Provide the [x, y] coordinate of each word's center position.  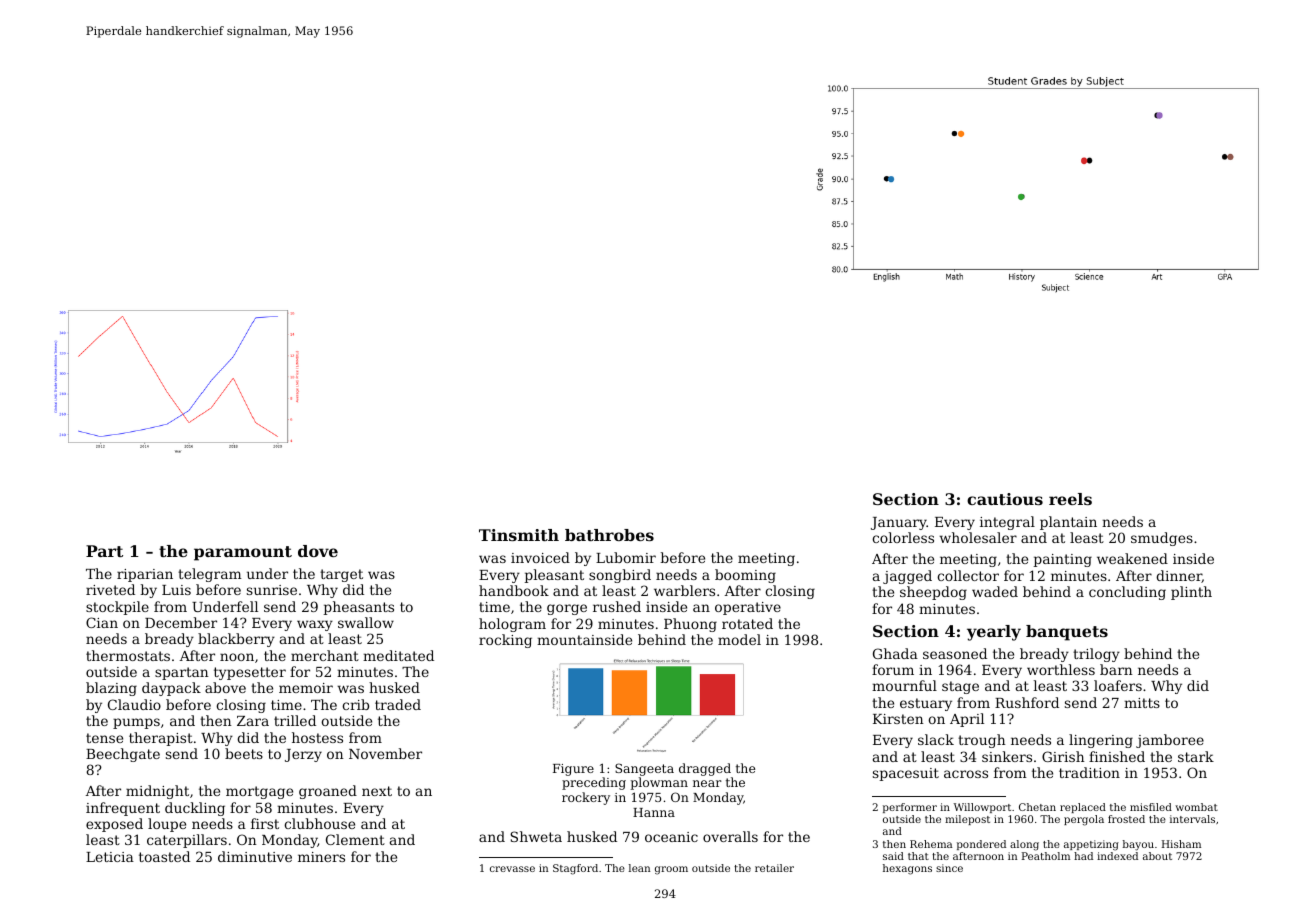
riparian [145, 575]
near [707, 783]
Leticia [110, 857]
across [966, 774]
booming [745, 576]
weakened [1132, 558]
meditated [398, 655]
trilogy [1096, 655]
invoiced [540, 557]
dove [318, 551]
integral [1007, 523]
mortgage [259, 792]
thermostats [128, 655]
